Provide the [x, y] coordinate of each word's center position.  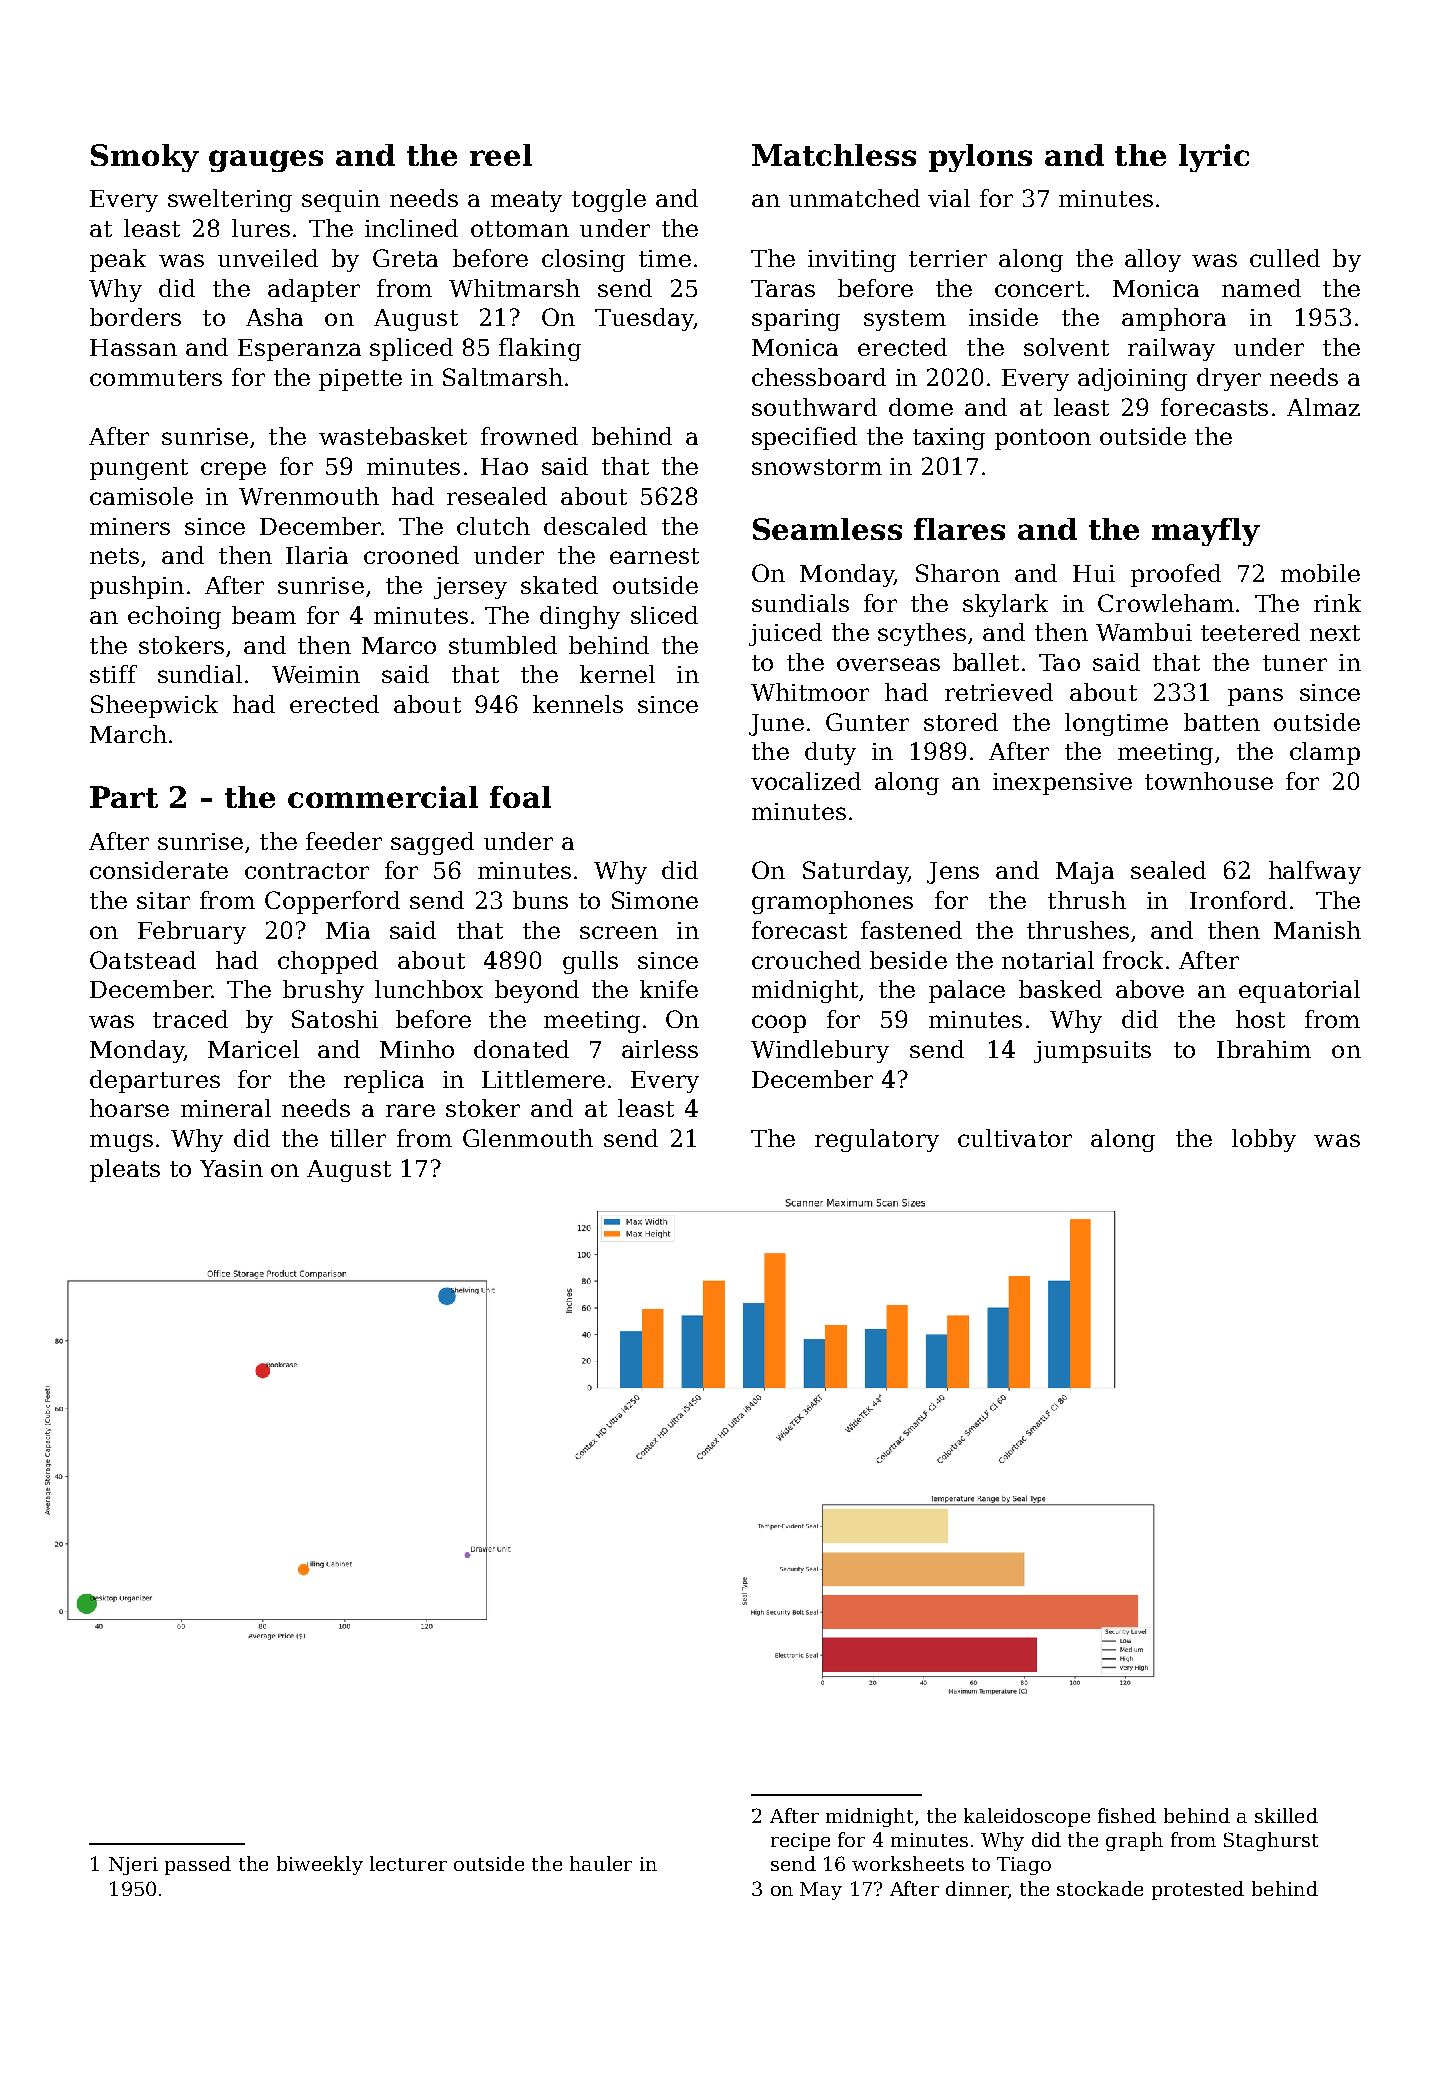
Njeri [133, 1866]
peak [118, 260]
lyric [1214, 158]
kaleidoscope [1027, 1817]
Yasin [231, 1168]
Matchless [834, 155]
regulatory [877, 1140]
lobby [1264, 1140]
